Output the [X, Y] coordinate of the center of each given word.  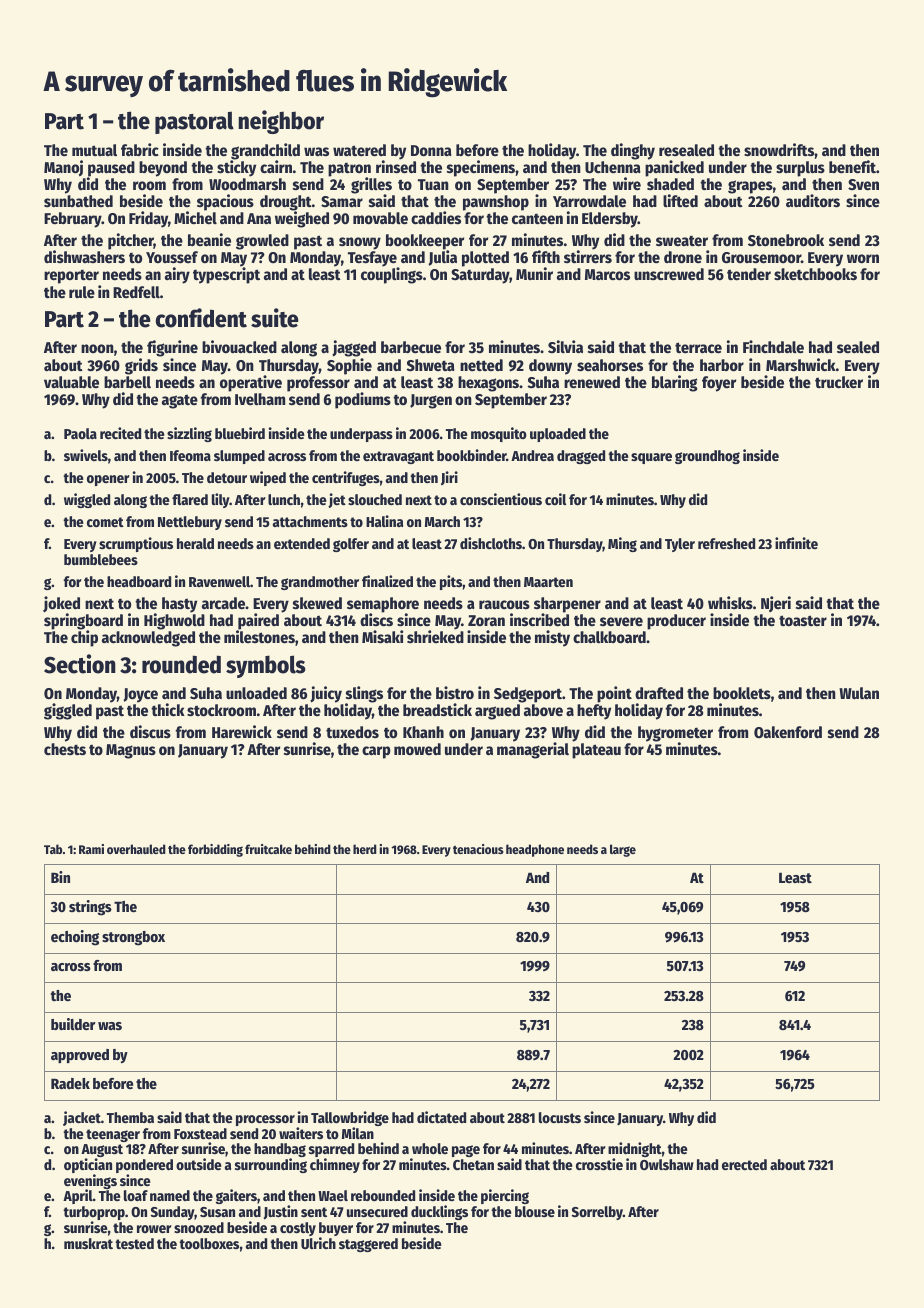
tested [134, 1243]
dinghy [633, 151]
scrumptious [136, 544]
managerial [533, 751]
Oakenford [788, 732]
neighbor [281, 122]
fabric [140, 149]
